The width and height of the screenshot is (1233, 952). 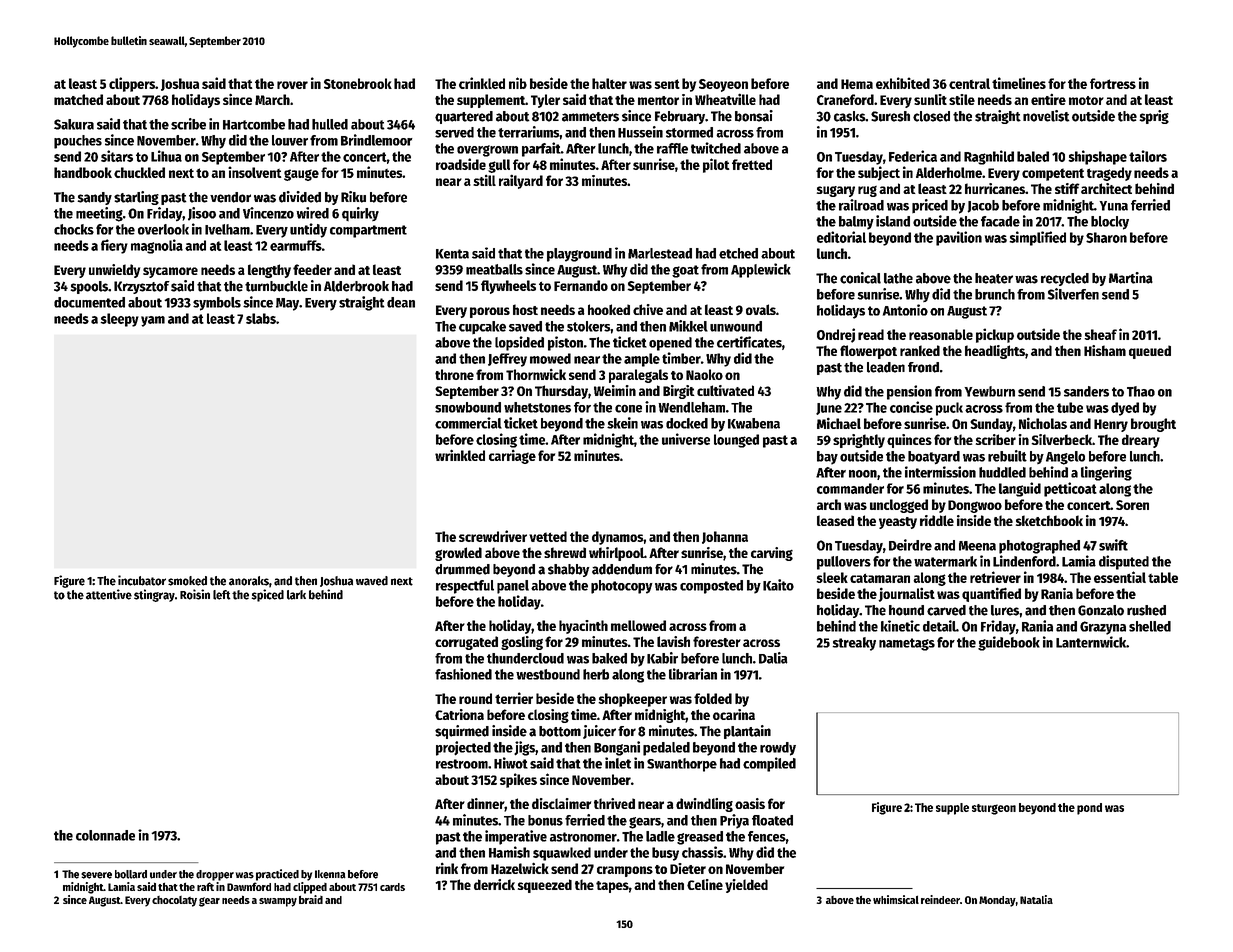 What do you see at coordinates (1113, 83) in the screenshot?
I see `fortress` at bounding box center [1113, 83].
